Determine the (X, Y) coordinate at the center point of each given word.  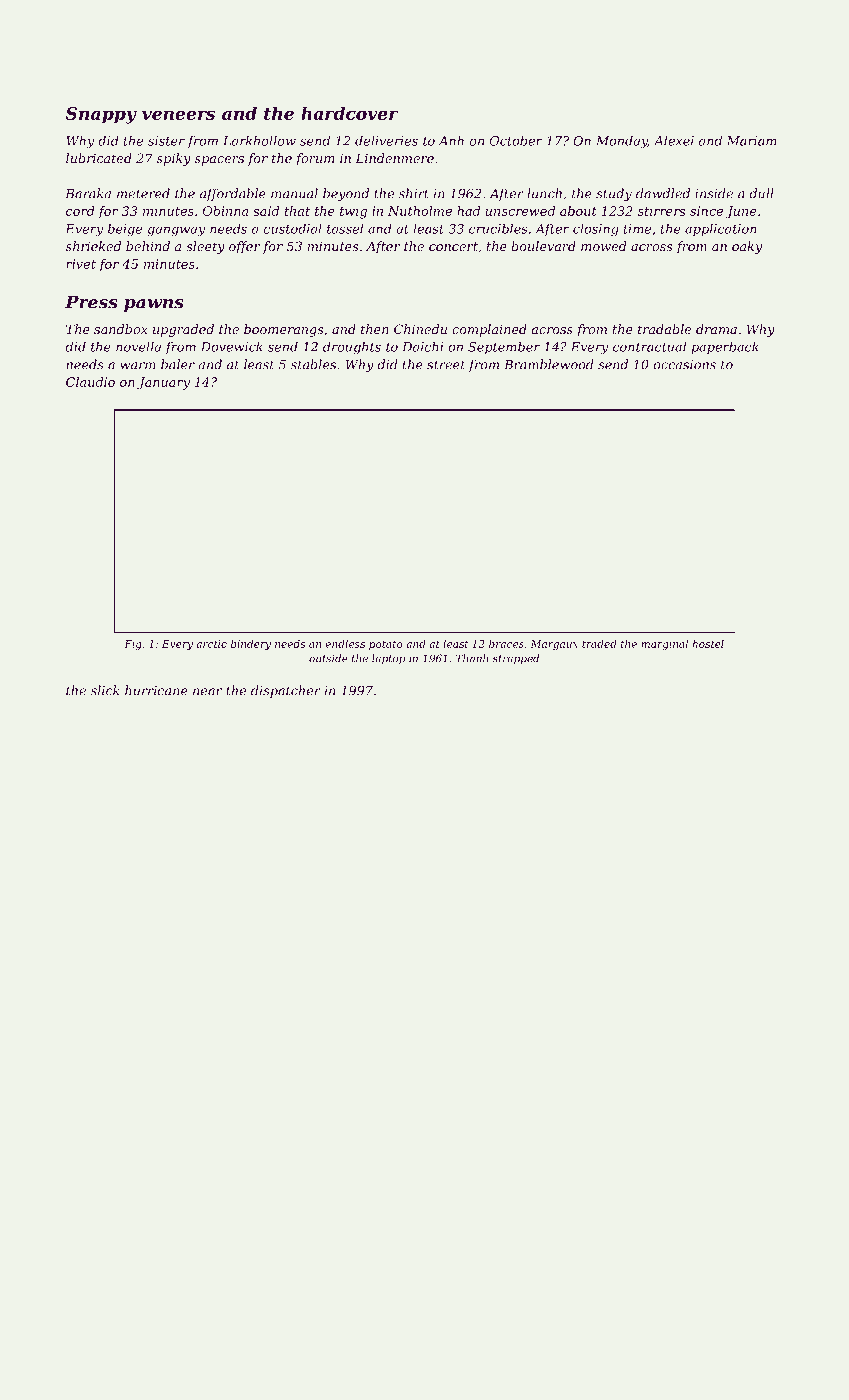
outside (328, 658)
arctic (211, 644)
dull (762, 193)
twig (353, 212)
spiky (174, 159)
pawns (154, 305)
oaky (747, 247)
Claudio (90, 382)
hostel (708, 644)
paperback (725, 347)
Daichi (422, 346)
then (375, 329)
